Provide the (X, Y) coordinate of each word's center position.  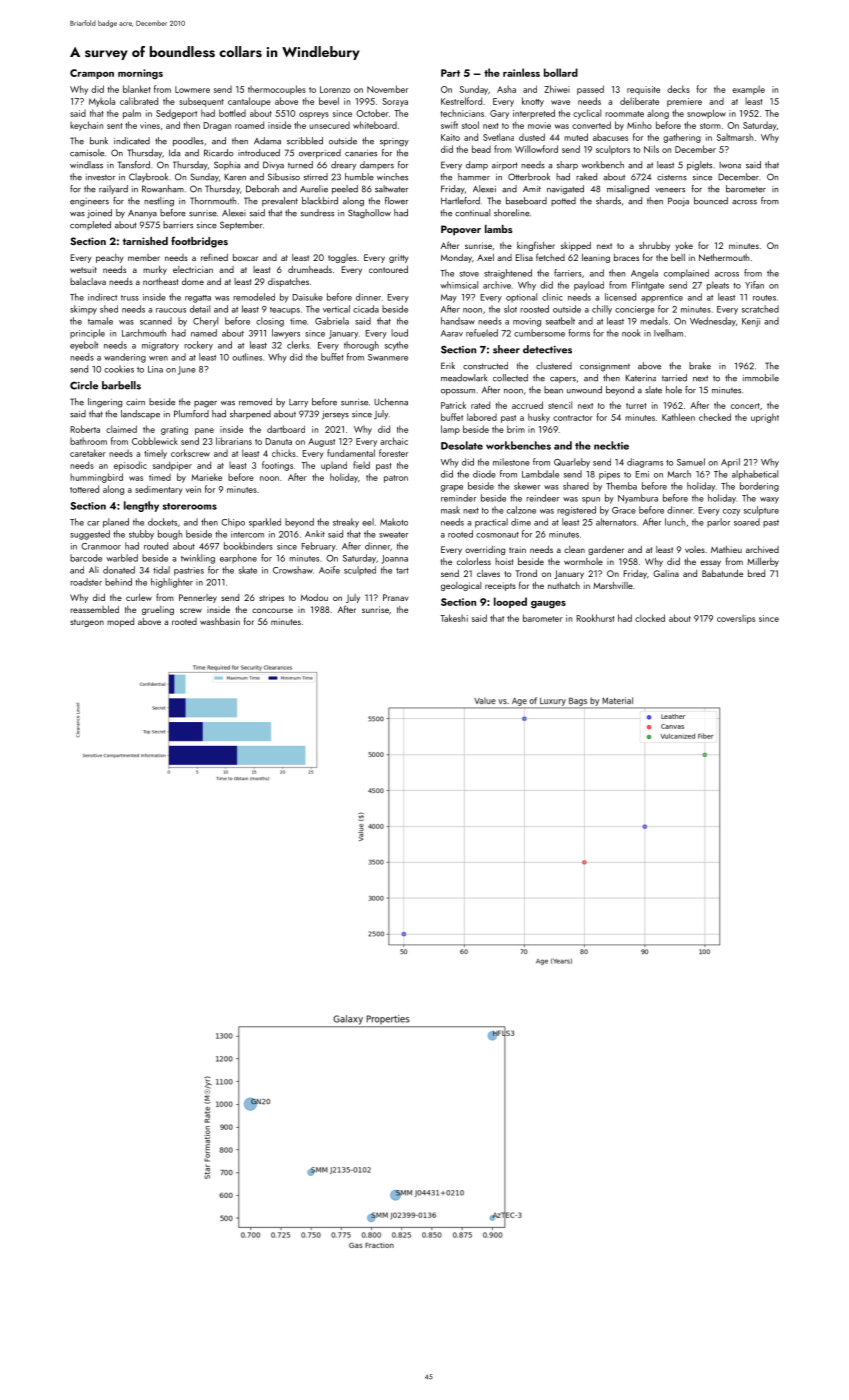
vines (150, 125)
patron (396, 479)
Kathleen (678, 417)
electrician (193, 269)
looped (510, 602)
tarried (674, 378)
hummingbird (96, 478)
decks (678, 89)
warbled (122, 558)
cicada (366, 309)
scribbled (305, 141)
